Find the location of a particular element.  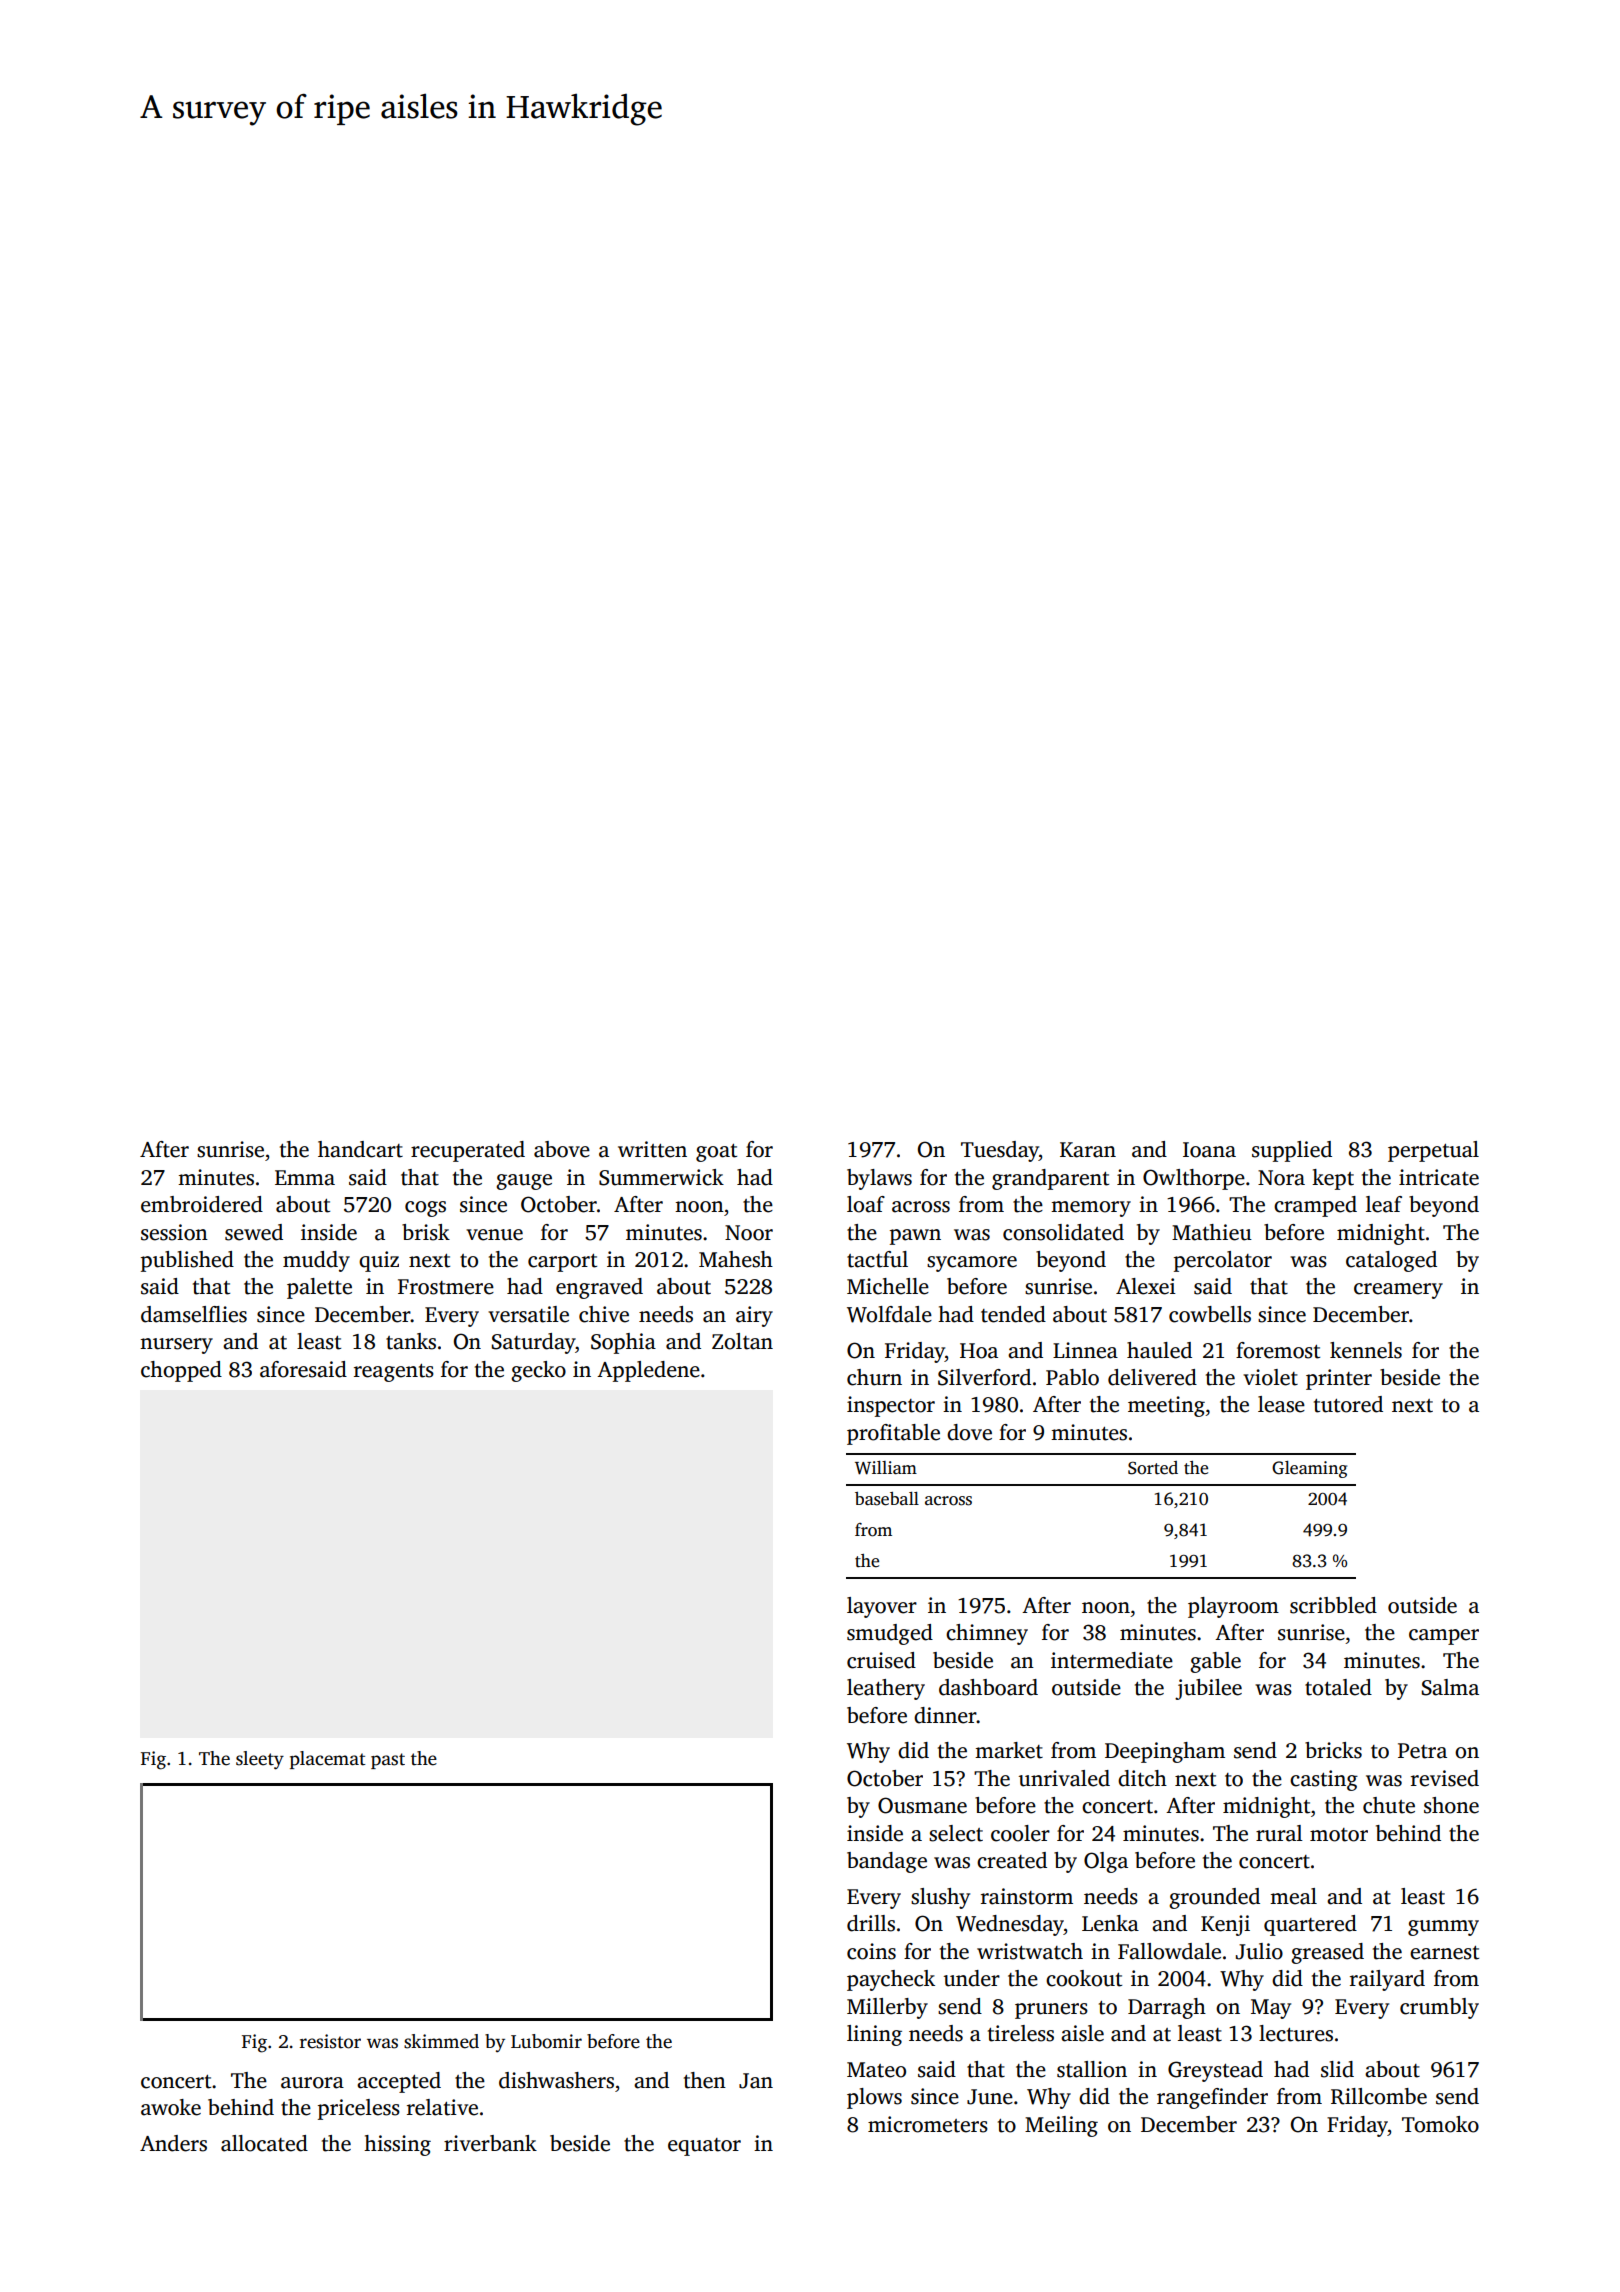

June is located at coordinates (990, 2097).
